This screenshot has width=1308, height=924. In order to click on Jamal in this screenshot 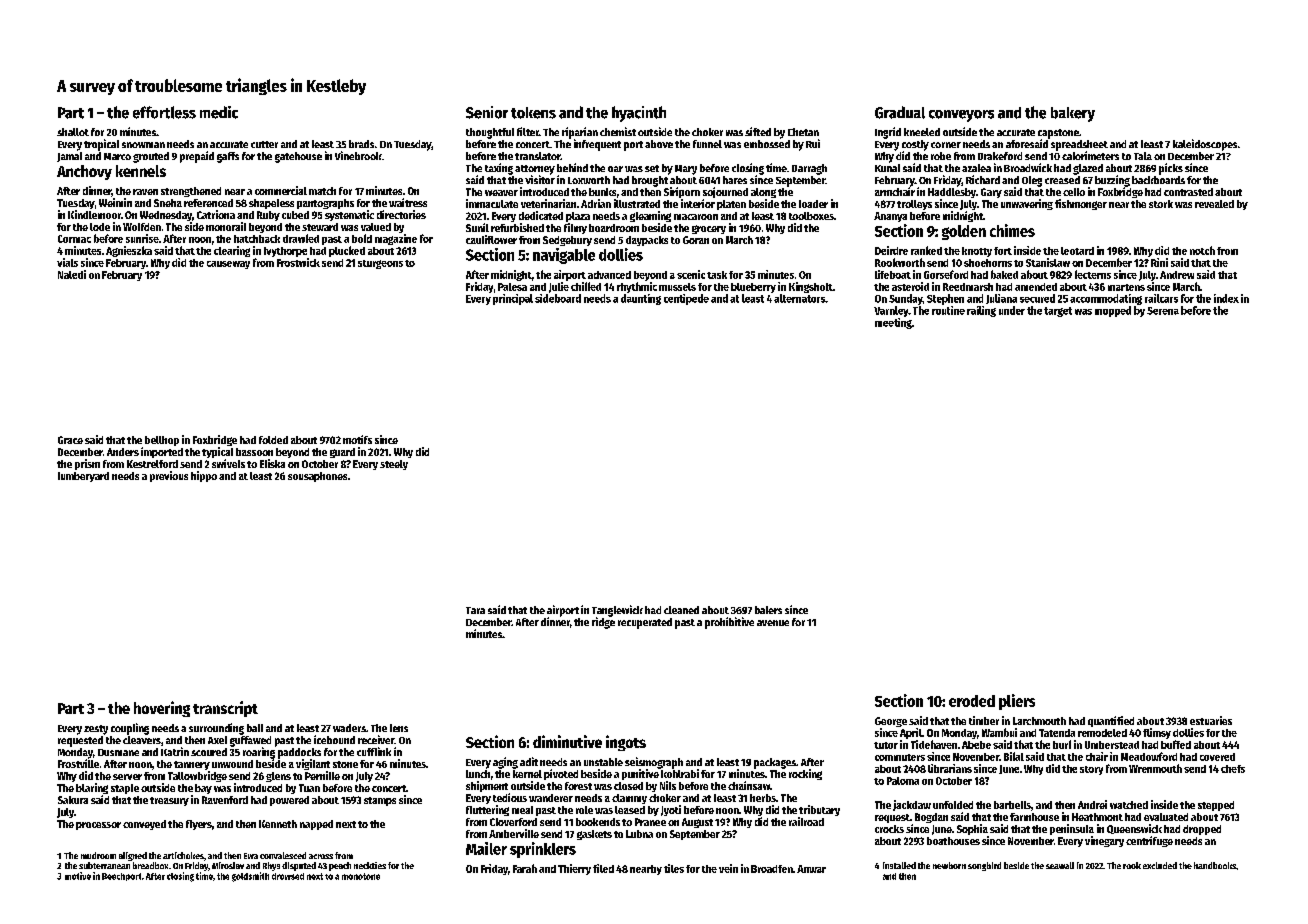, I will do `click(69, 157)`.
